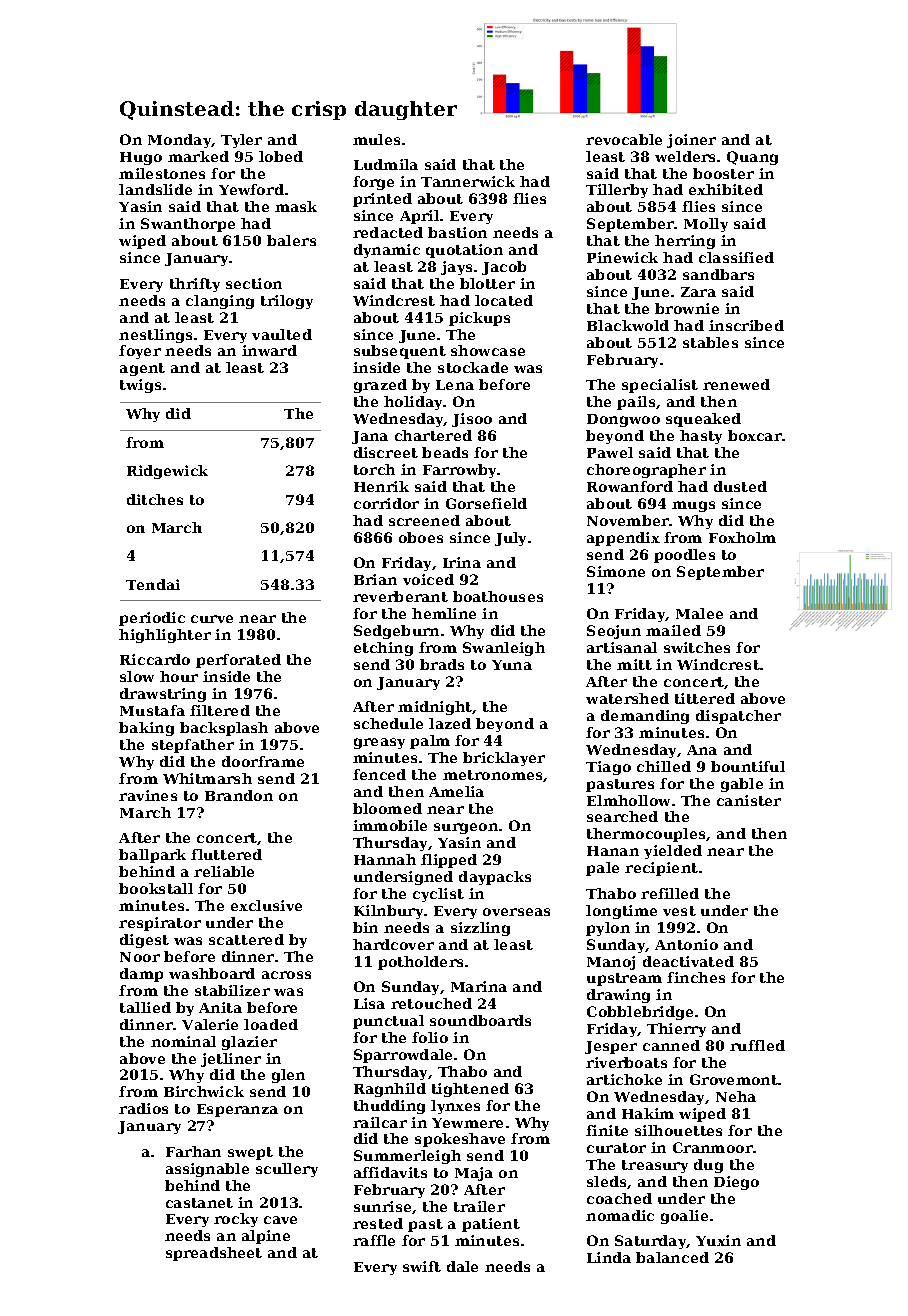 The image size is (908, 1316). What do you see at coordinates (214, 1254) in the screenshot?
I see `spreadsheet` at bounding box center [214, 1254].
